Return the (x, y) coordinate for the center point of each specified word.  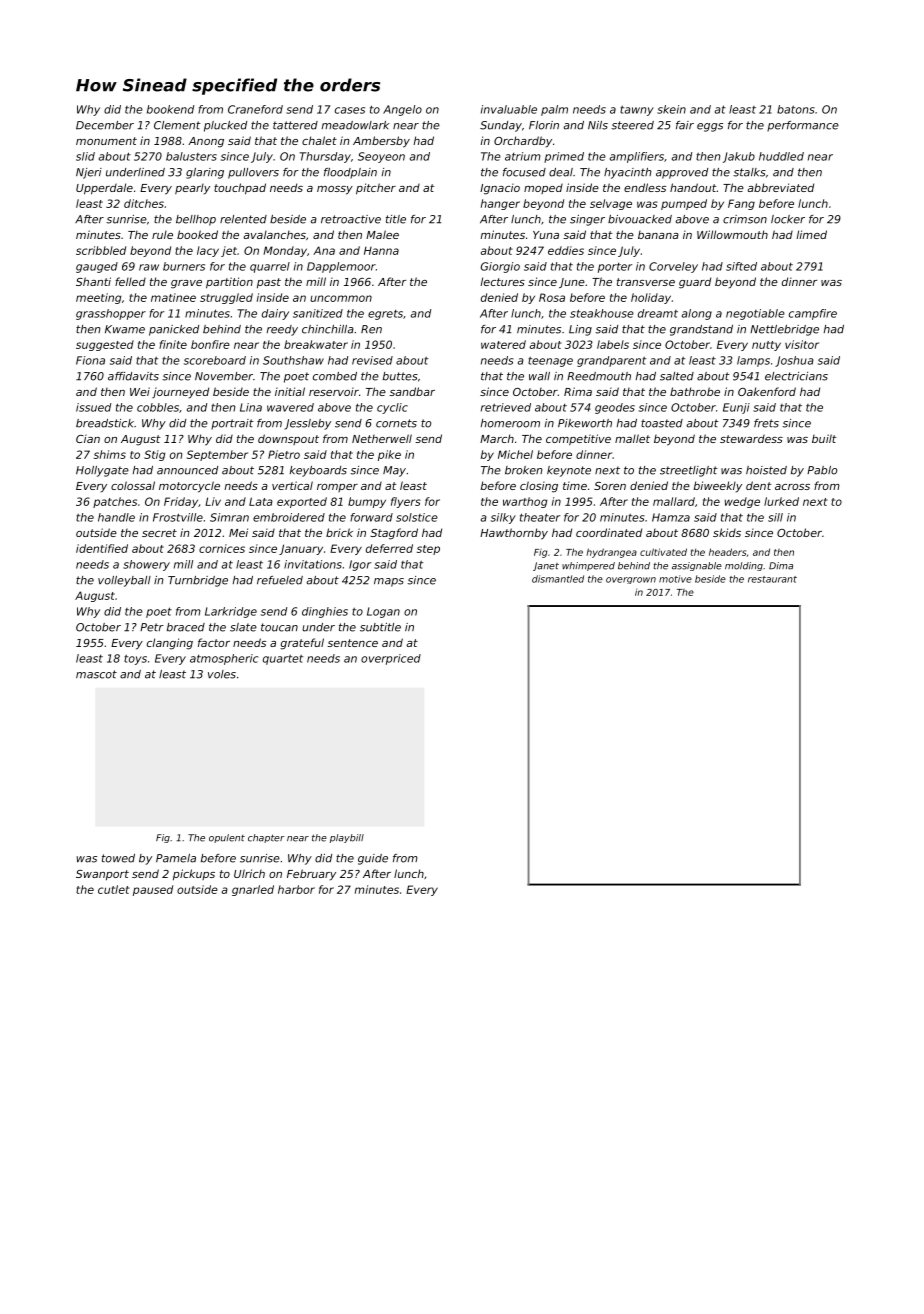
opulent (227, 838)
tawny (637, 111)
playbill (347, 838)
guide (373, 859)
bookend (170, 109)
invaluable (509, 109)
